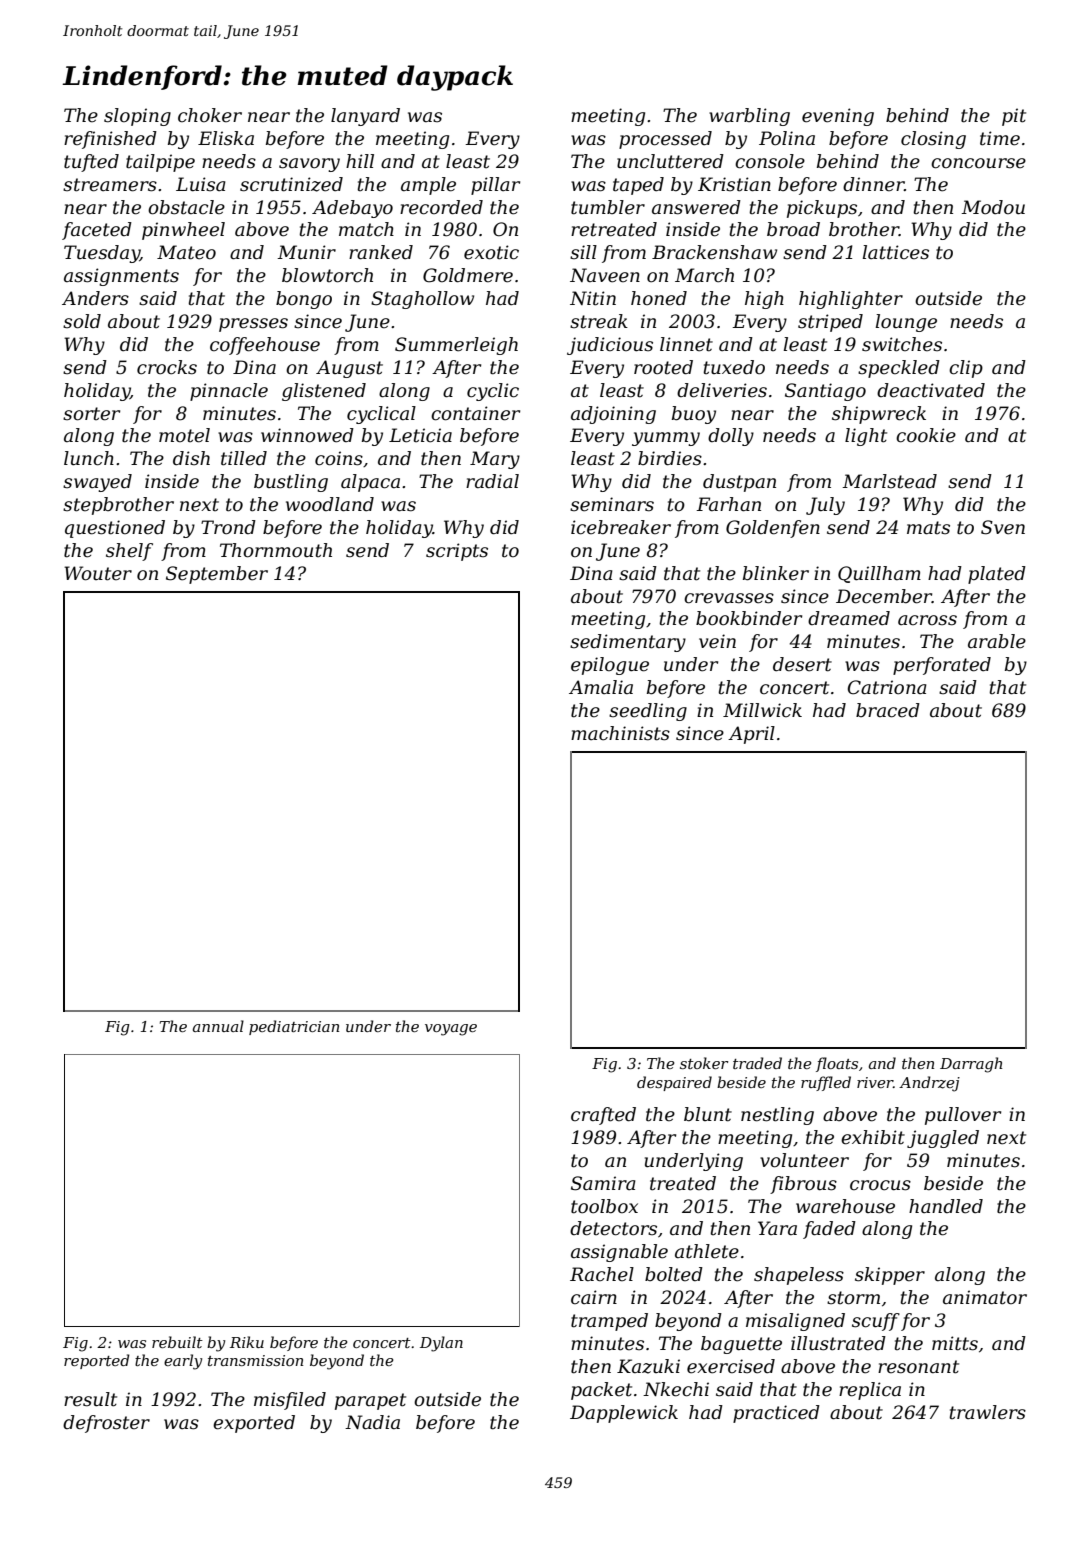 This screenshot has width=1090, height=1541. Describe the element at coordinates (106, 1424) in the screenshot. I see `defroster` at that location.
